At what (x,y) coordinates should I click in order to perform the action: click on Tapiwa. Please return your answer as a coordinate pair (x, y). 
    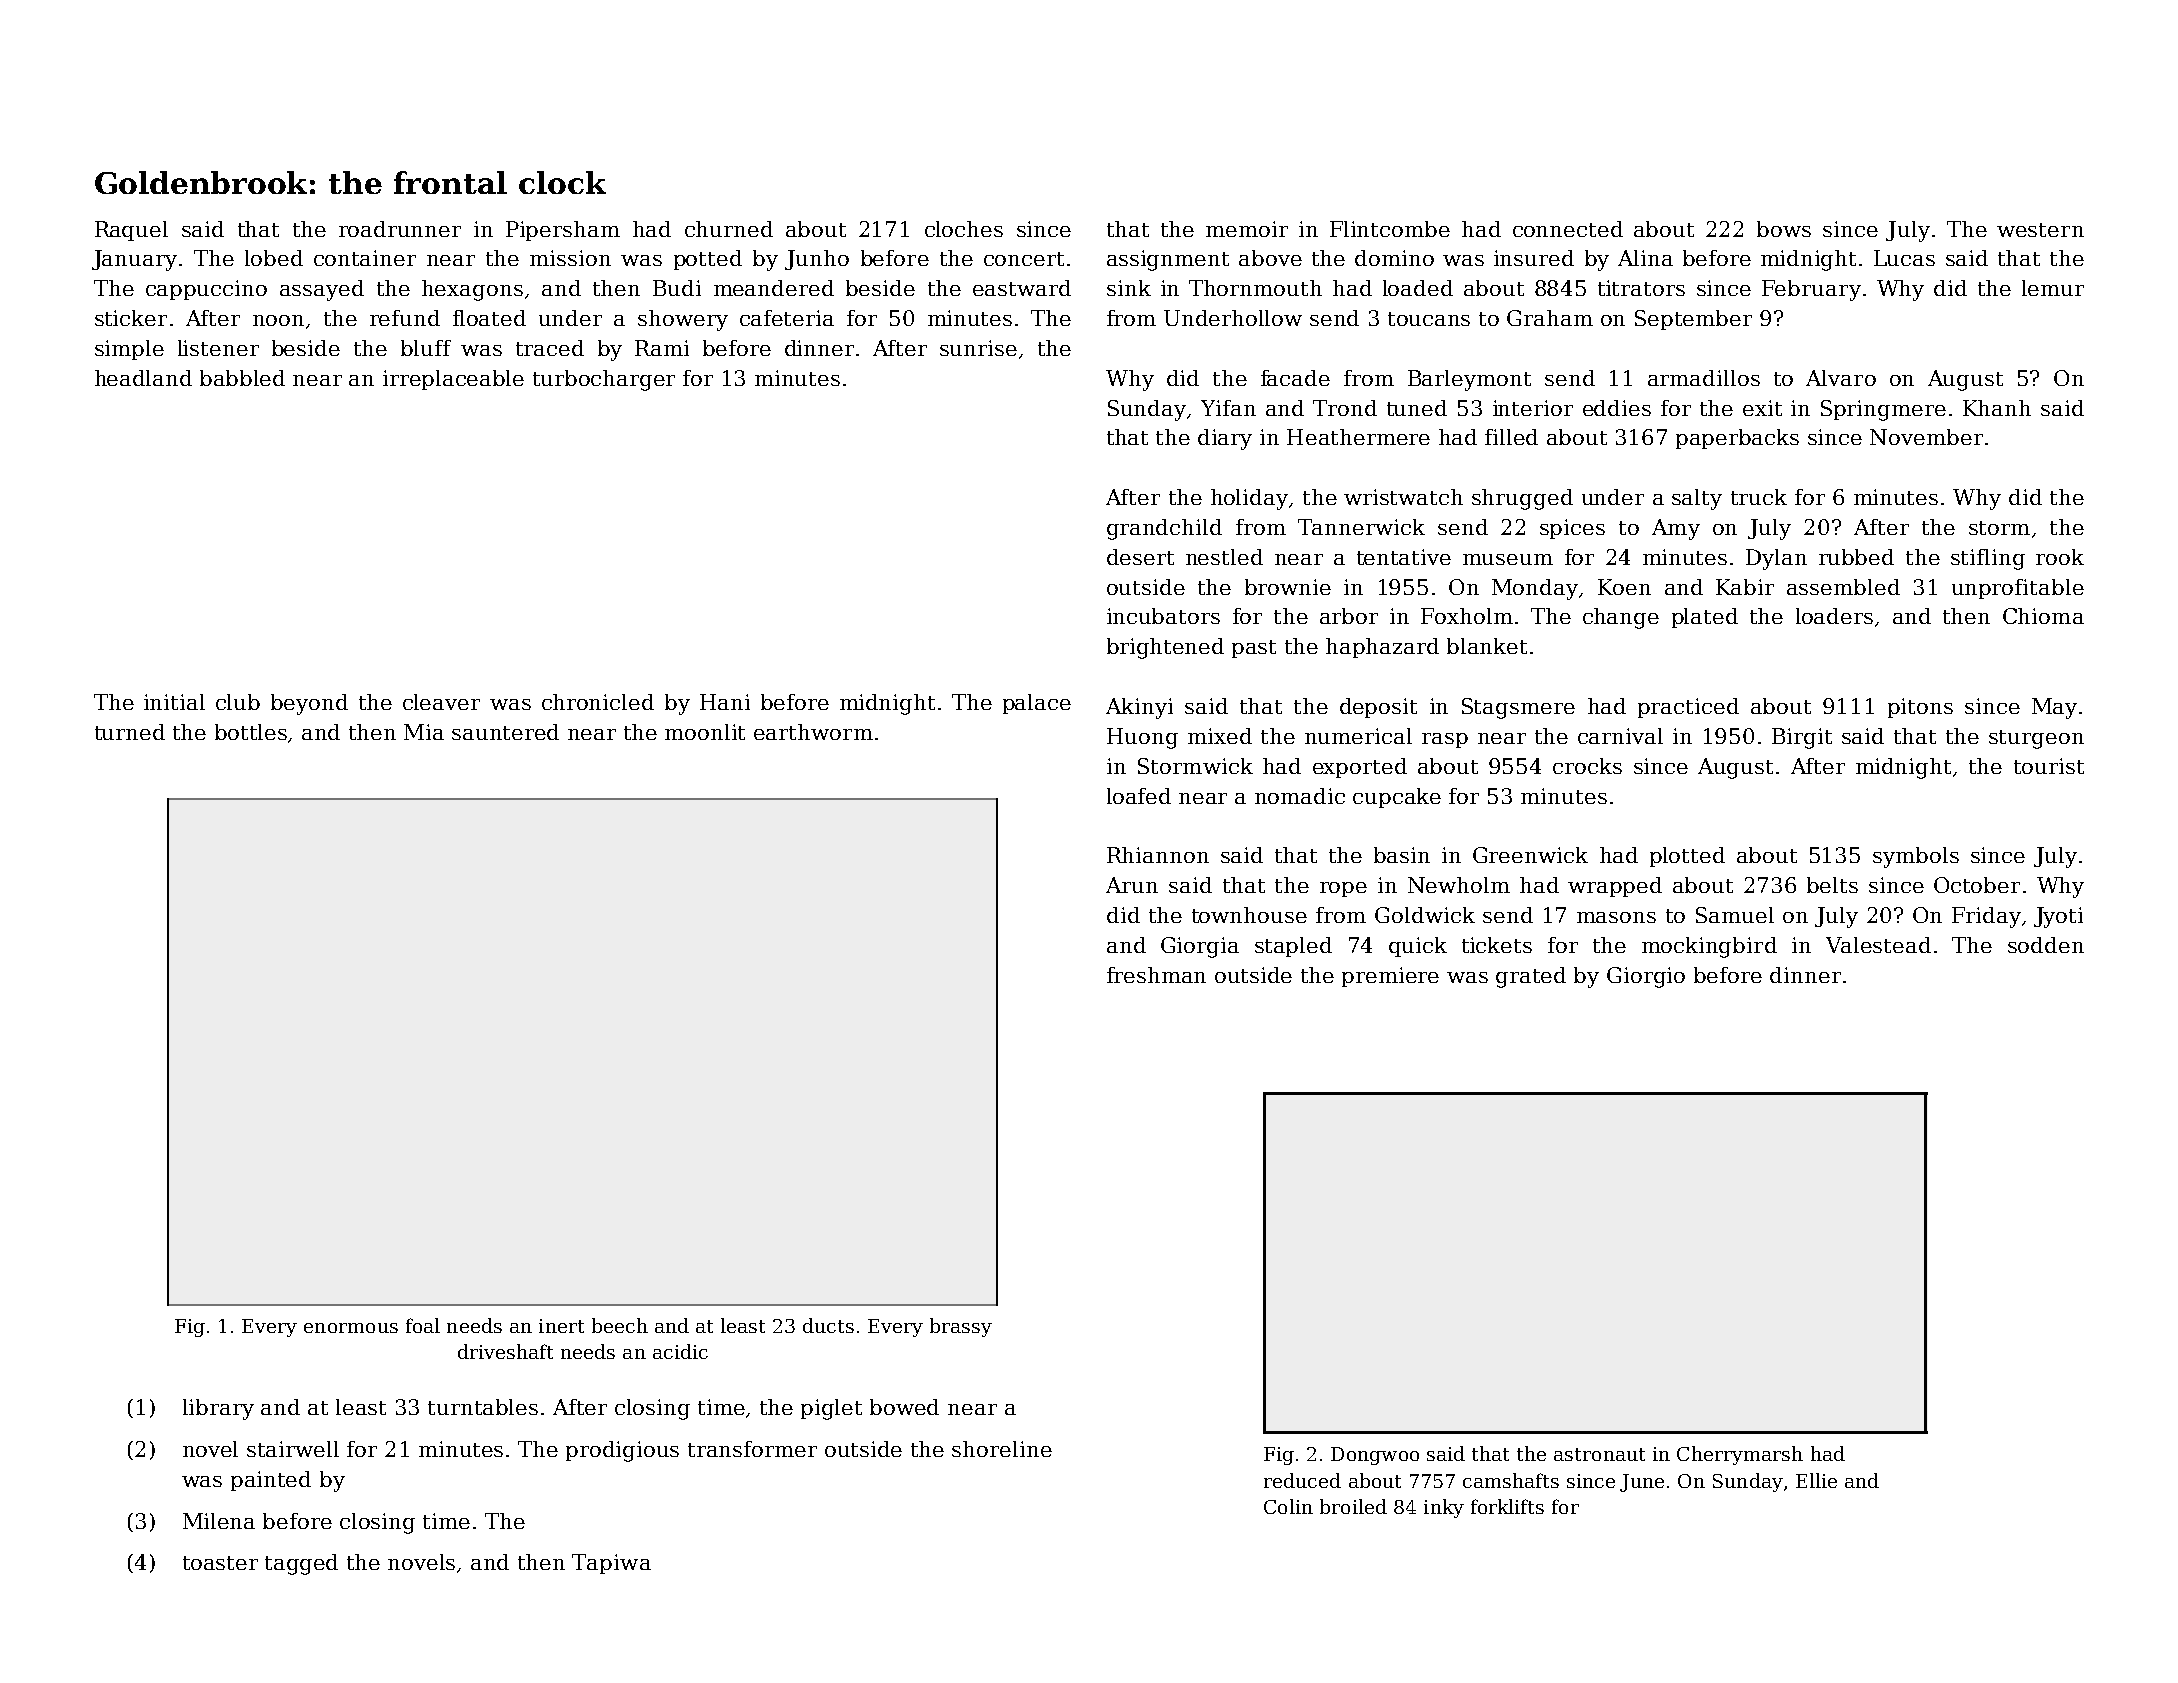
    Looking at the image, I should click on (611, 1564).
